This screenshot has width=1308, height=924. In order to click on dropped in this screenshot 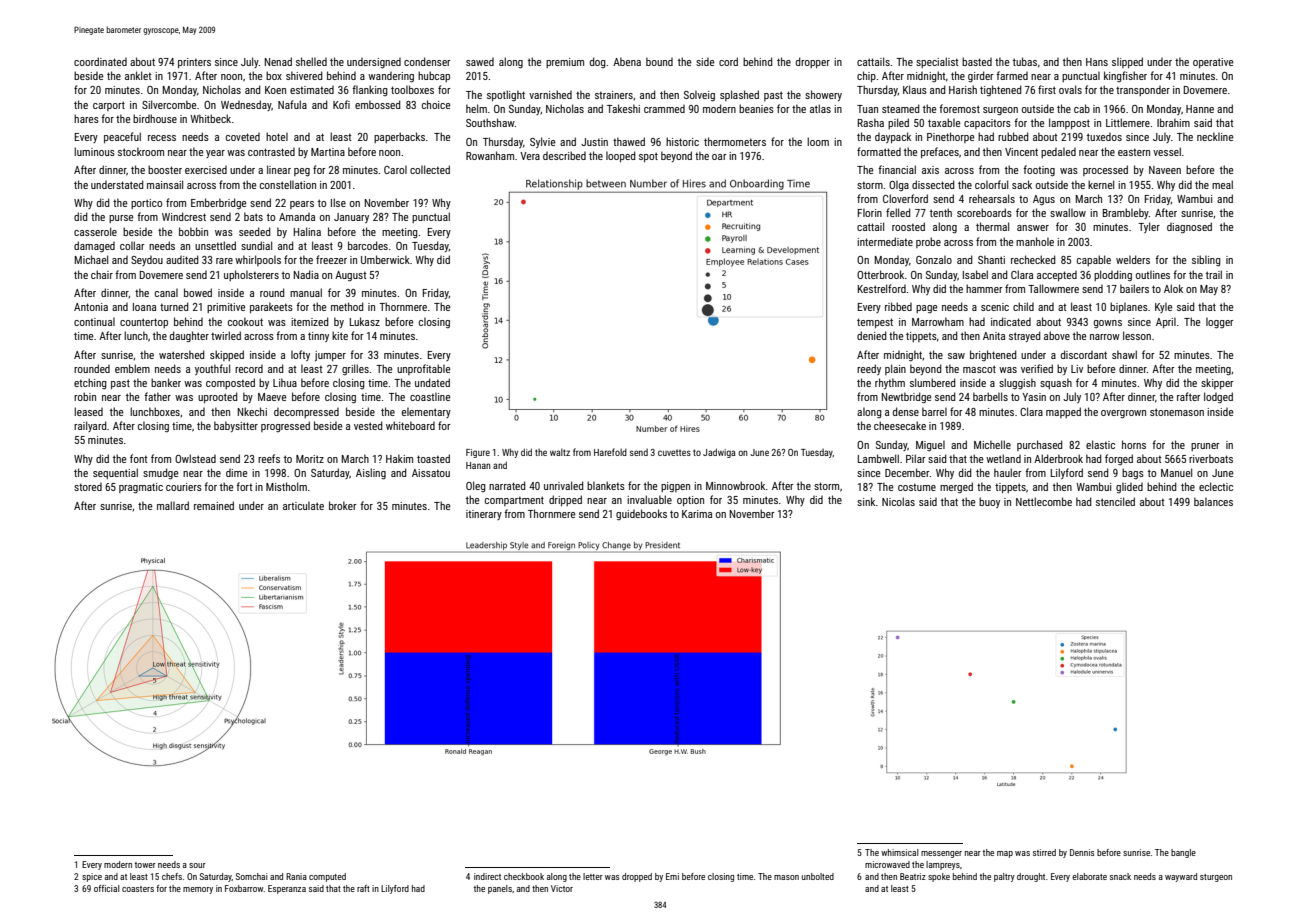, I will do `click(637, 877)`.
